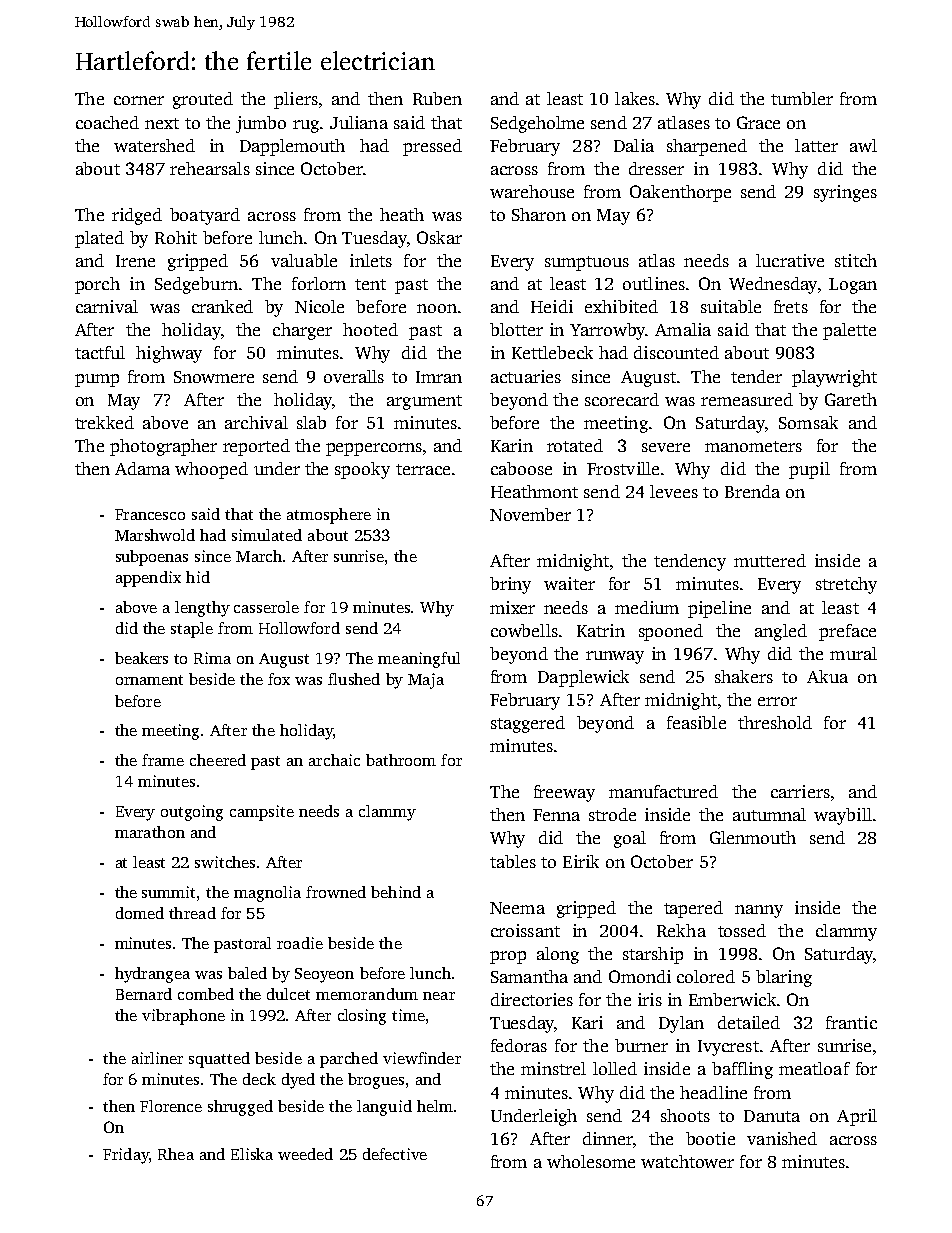 The width and height of the document is (952, 1233). I want to click on magnolia, so click(267, 894).
